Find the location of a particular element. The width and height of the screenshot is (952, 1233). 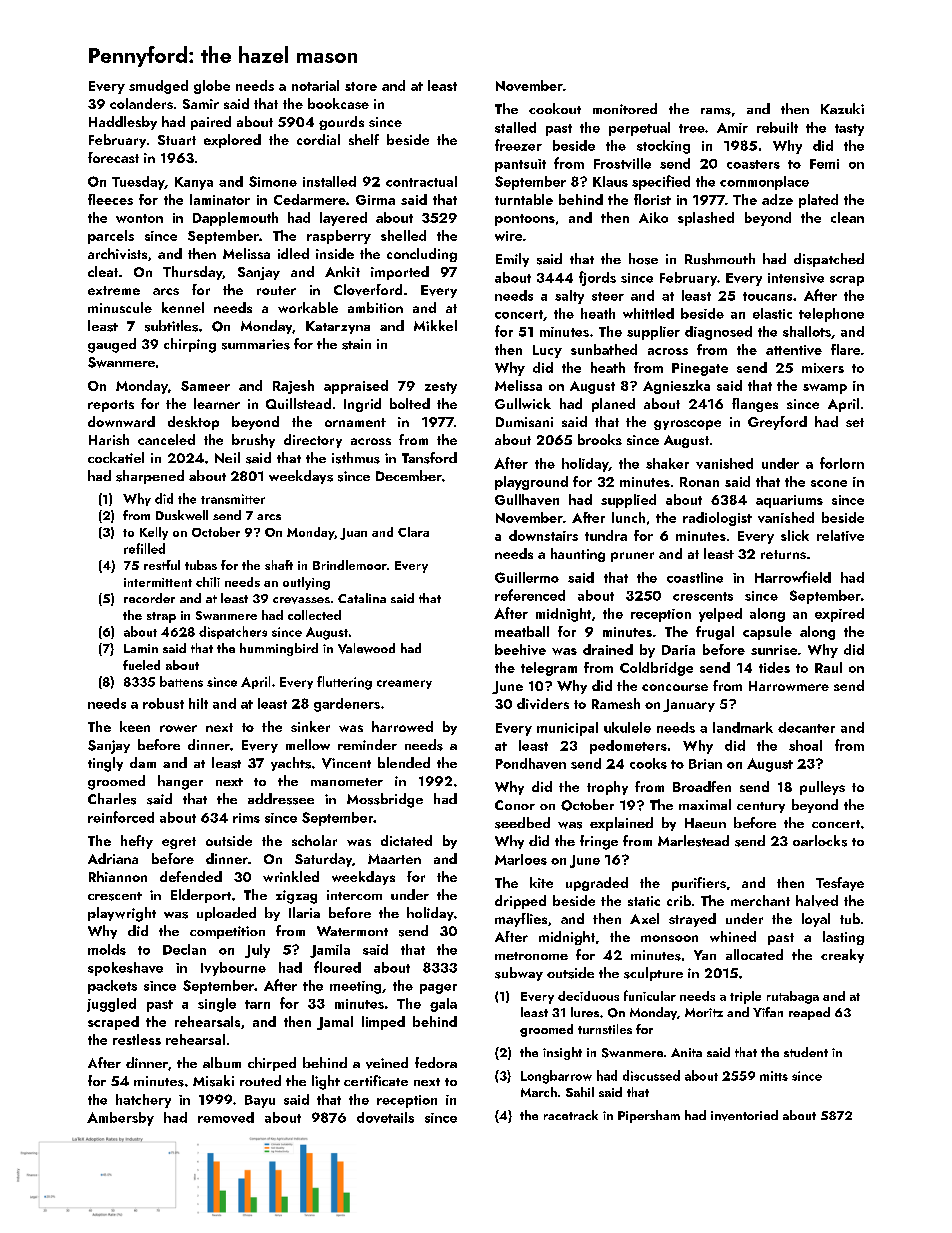

dovetails is located at coordinates (385, 1117).
